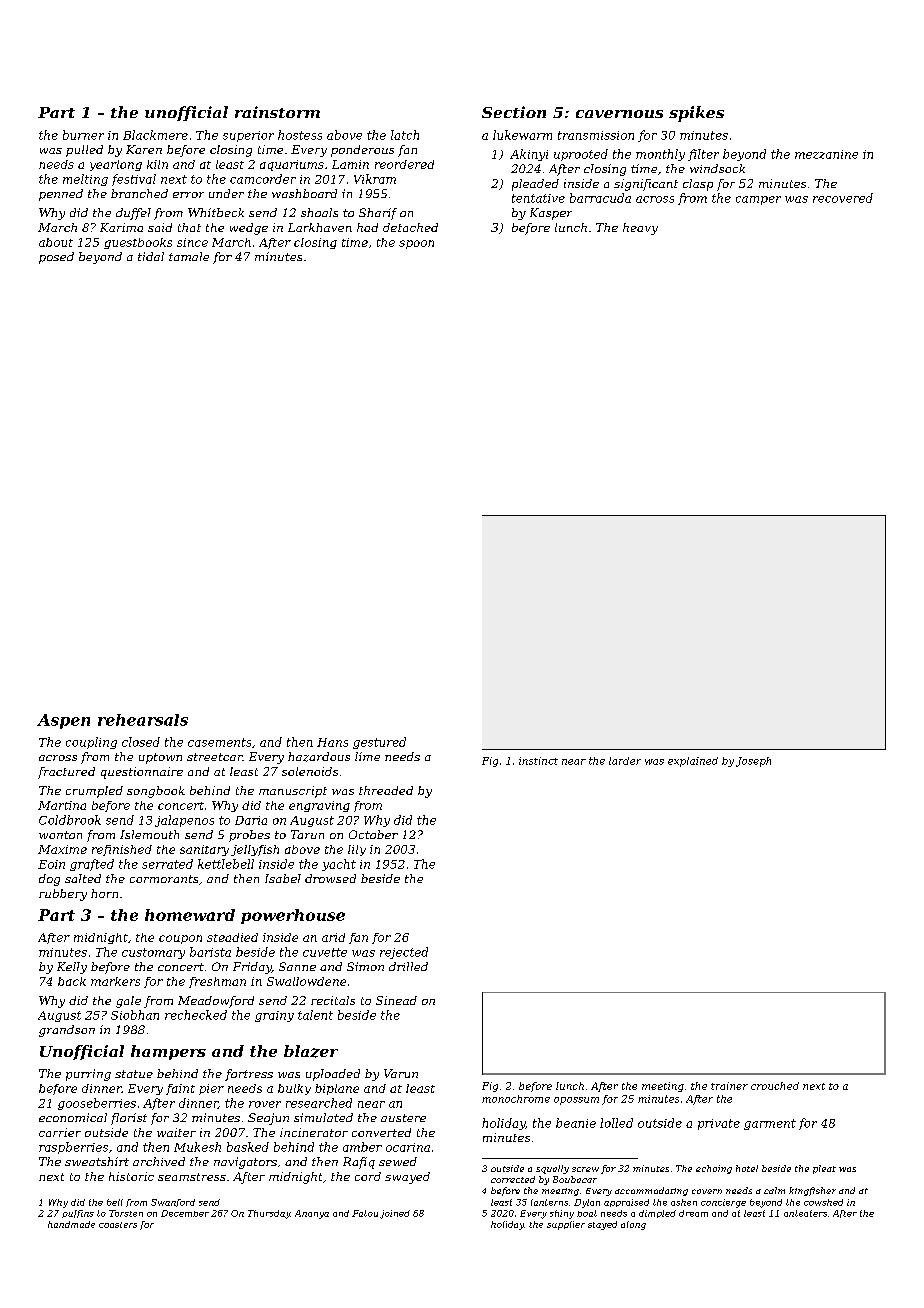  I want to click on gestured, so click(379, 743).
